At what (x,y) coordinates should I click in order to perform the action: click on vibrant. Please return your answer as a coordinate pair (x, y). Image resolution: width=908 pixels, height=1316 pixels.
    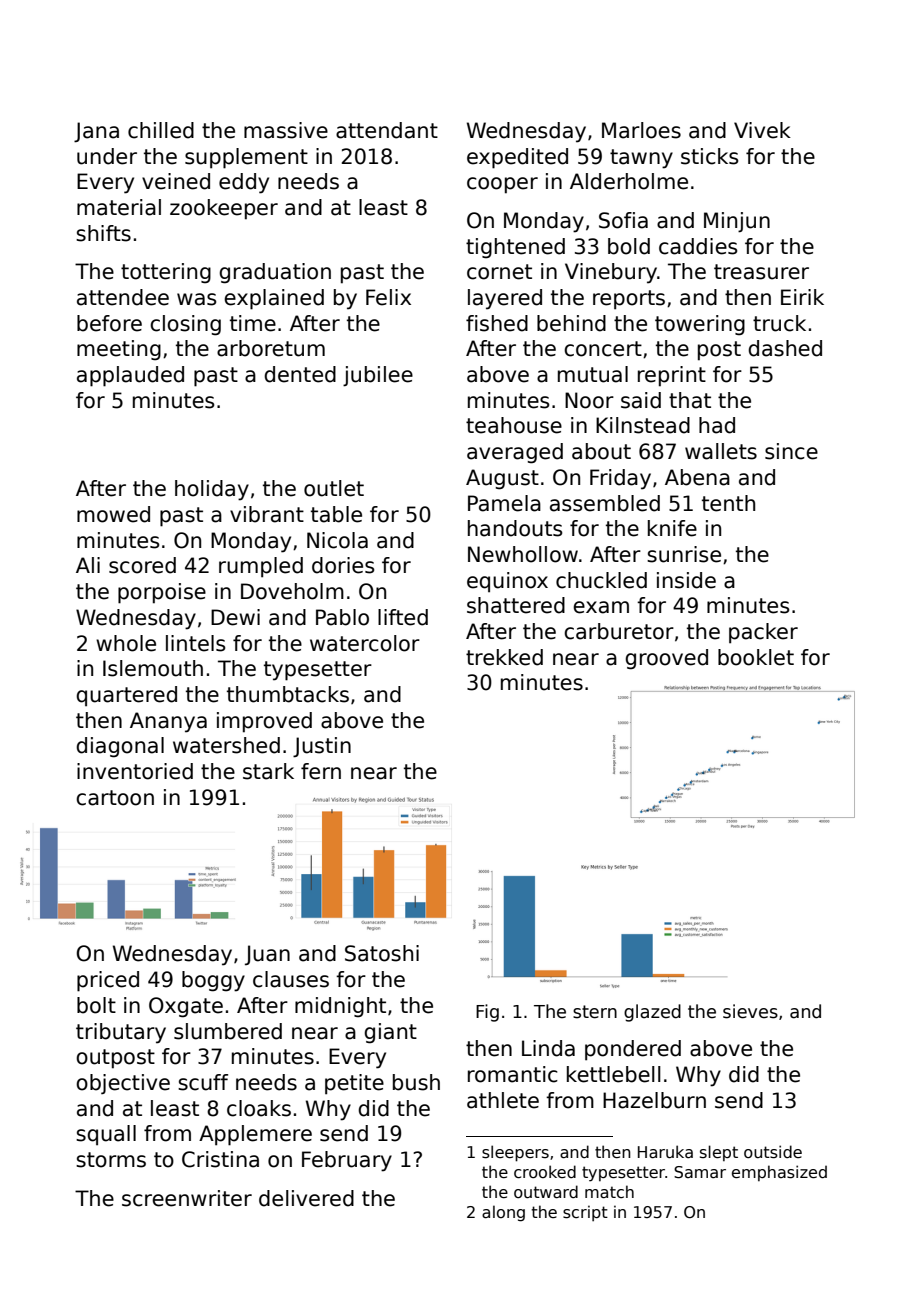
    Looking at the image, I should click on (267, 514).
